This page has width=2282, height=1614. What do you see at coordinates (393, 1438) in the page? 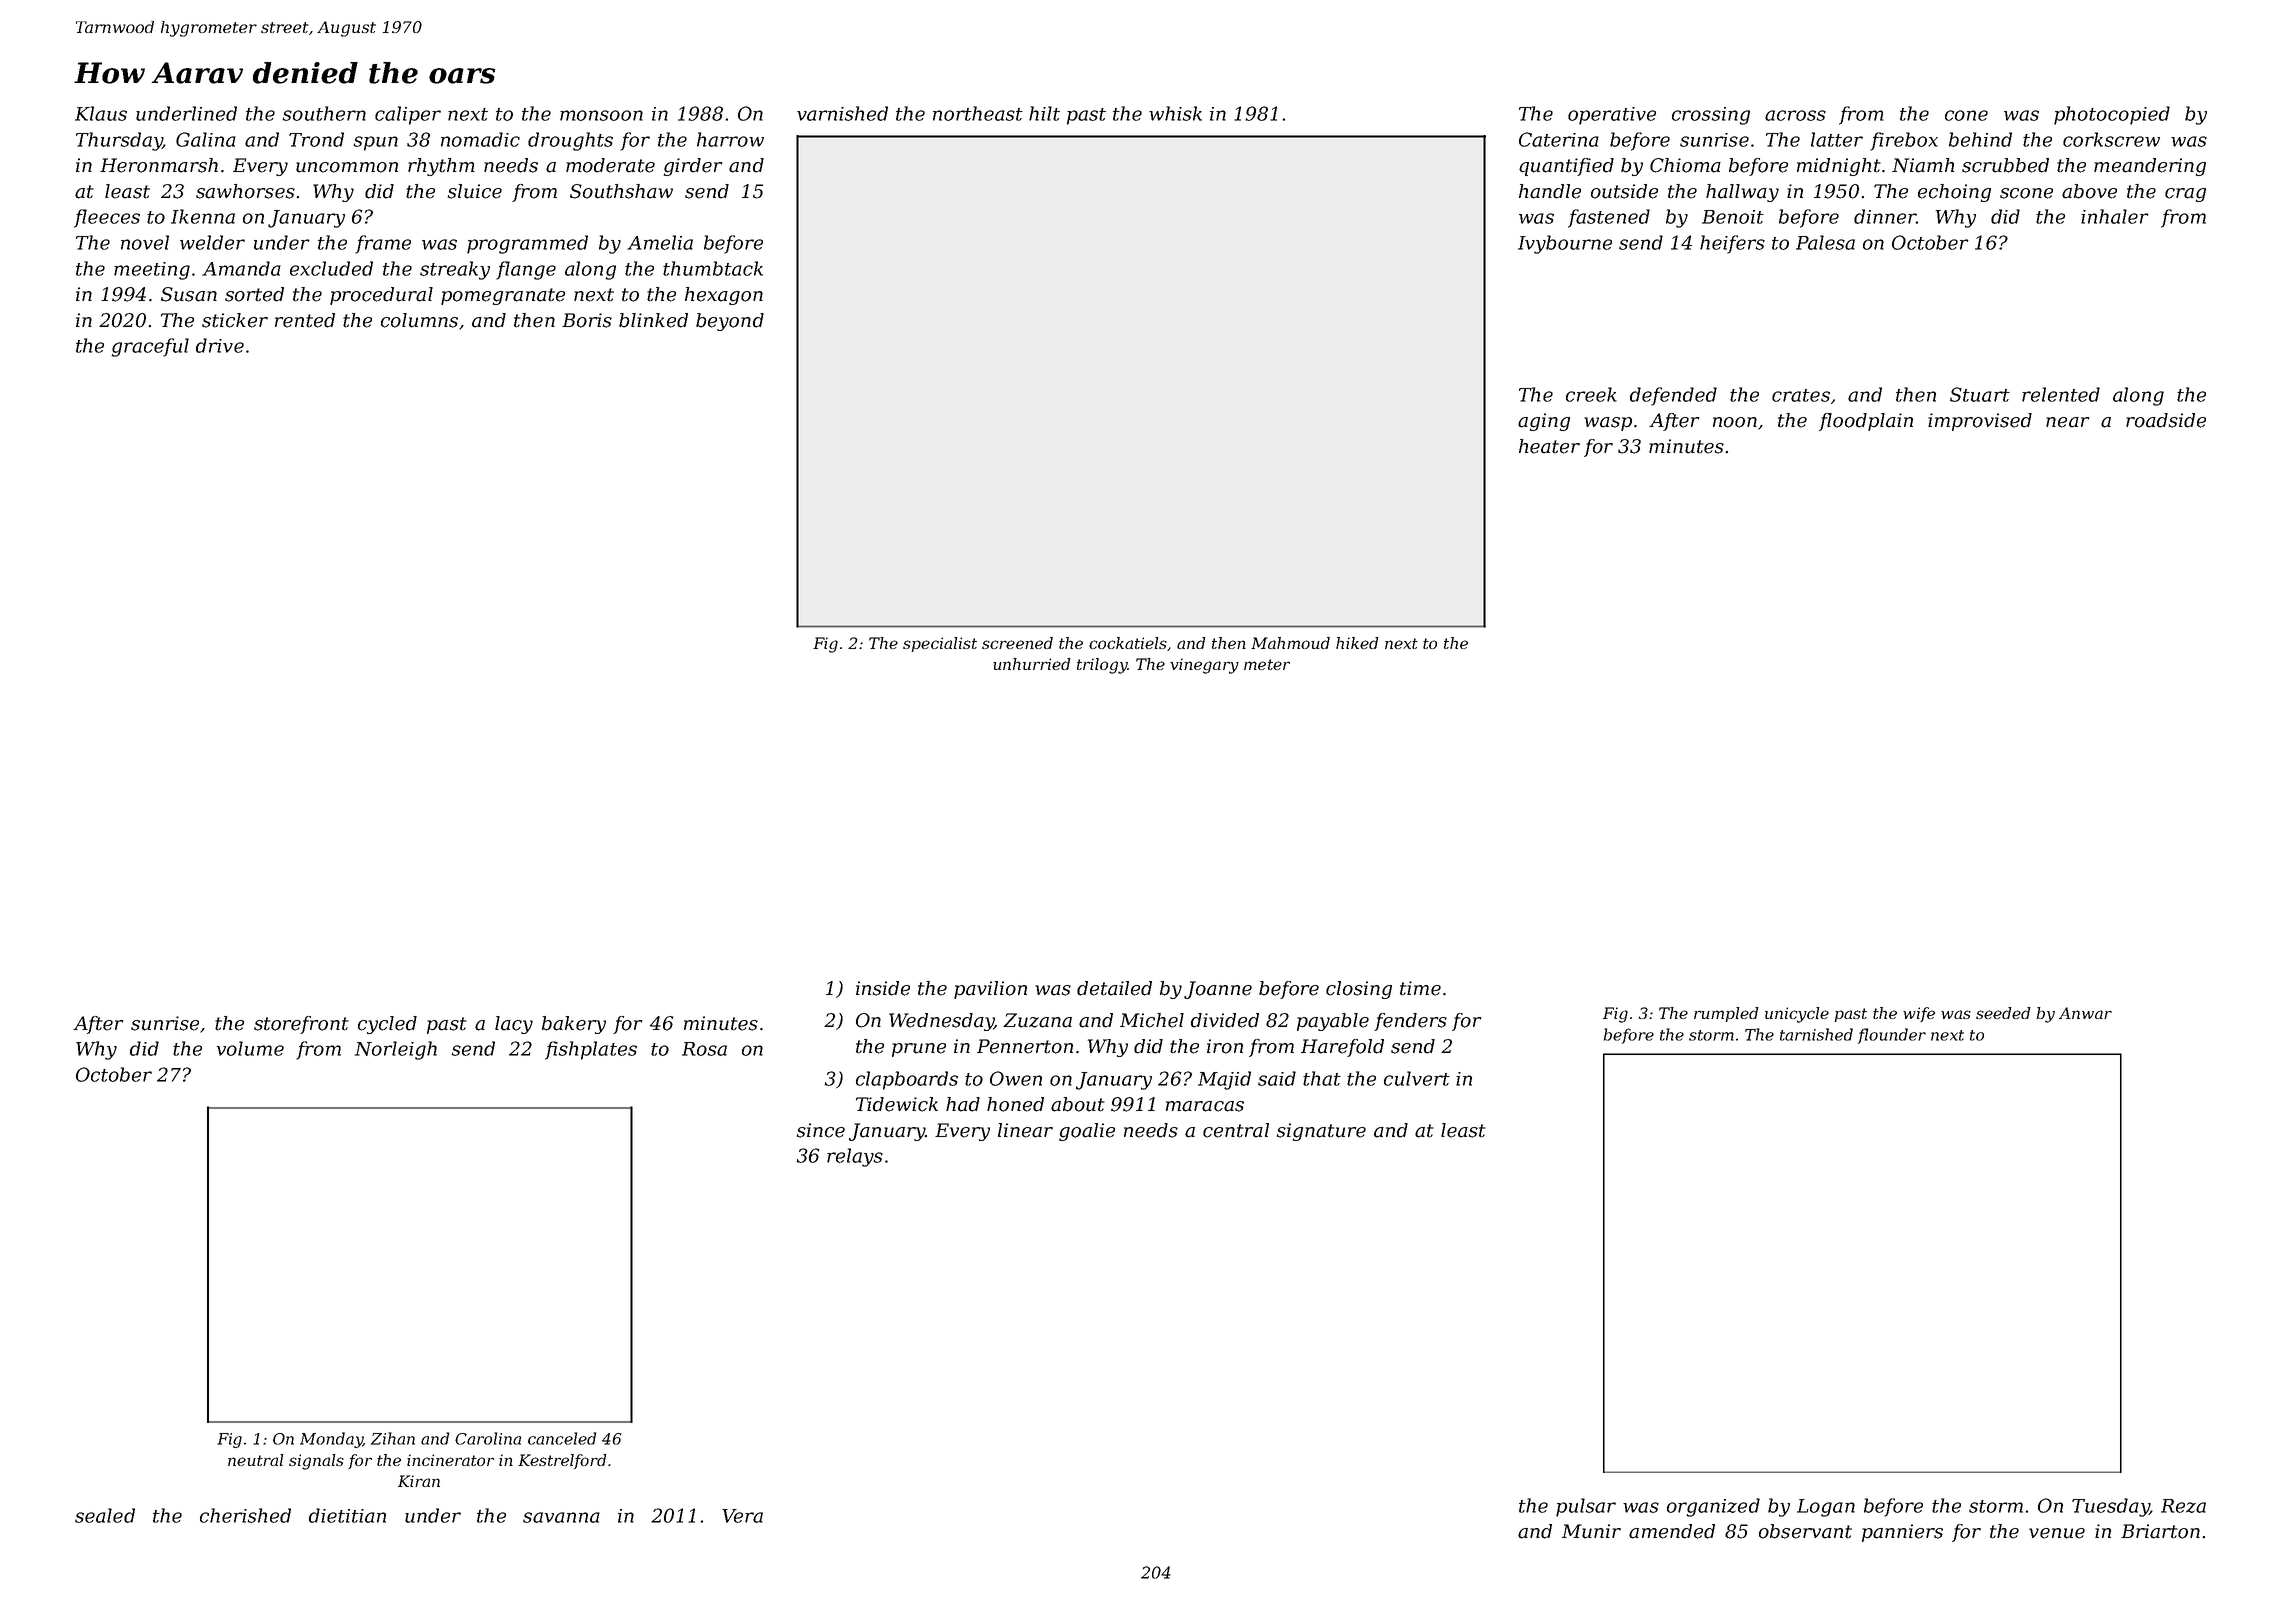
I see `Zihan` at bounding box center [393, 1438].
